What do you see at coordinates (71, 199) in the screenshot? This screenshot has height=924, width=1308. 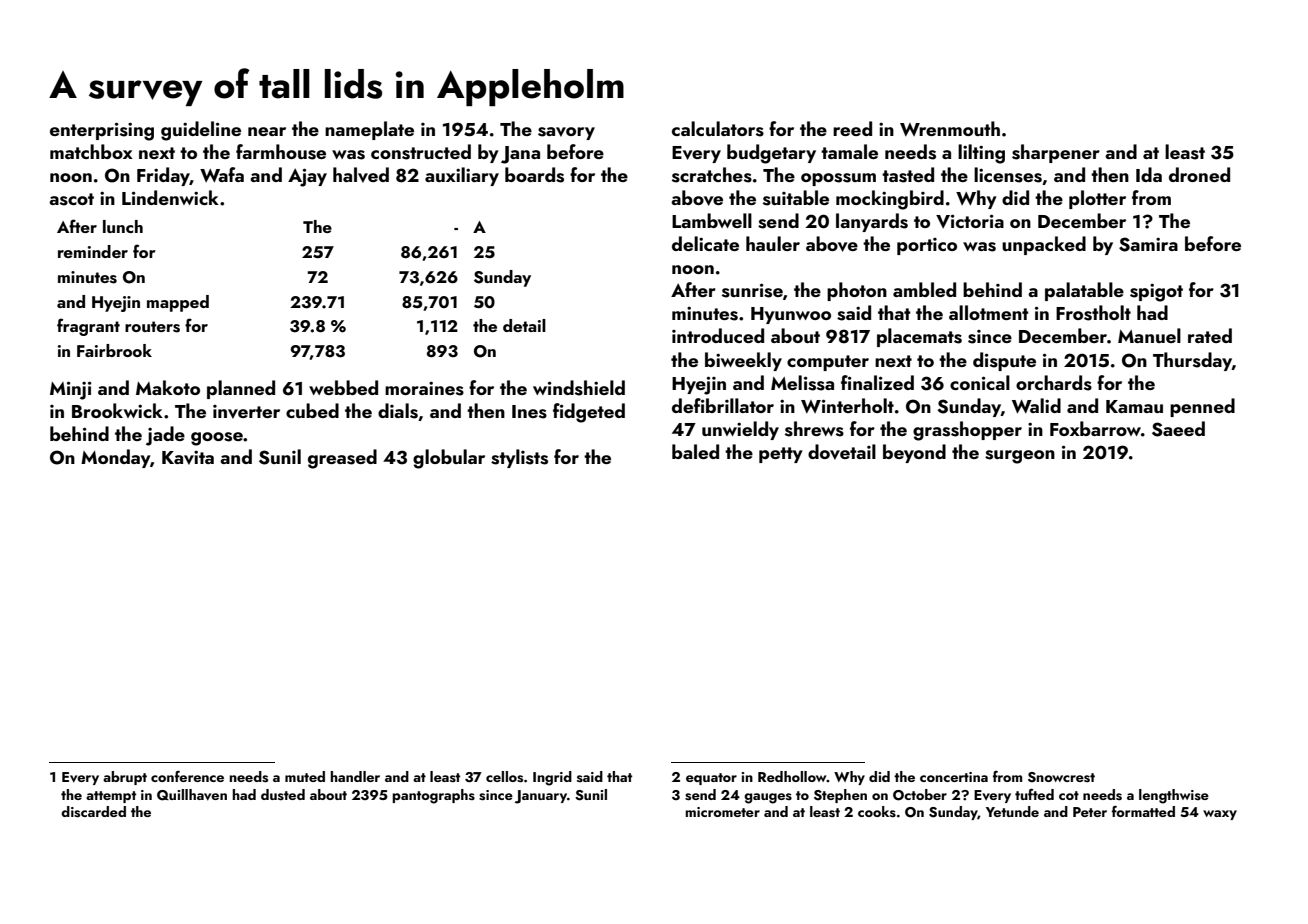 I see `ascot` at bounding box center [71, 199].
